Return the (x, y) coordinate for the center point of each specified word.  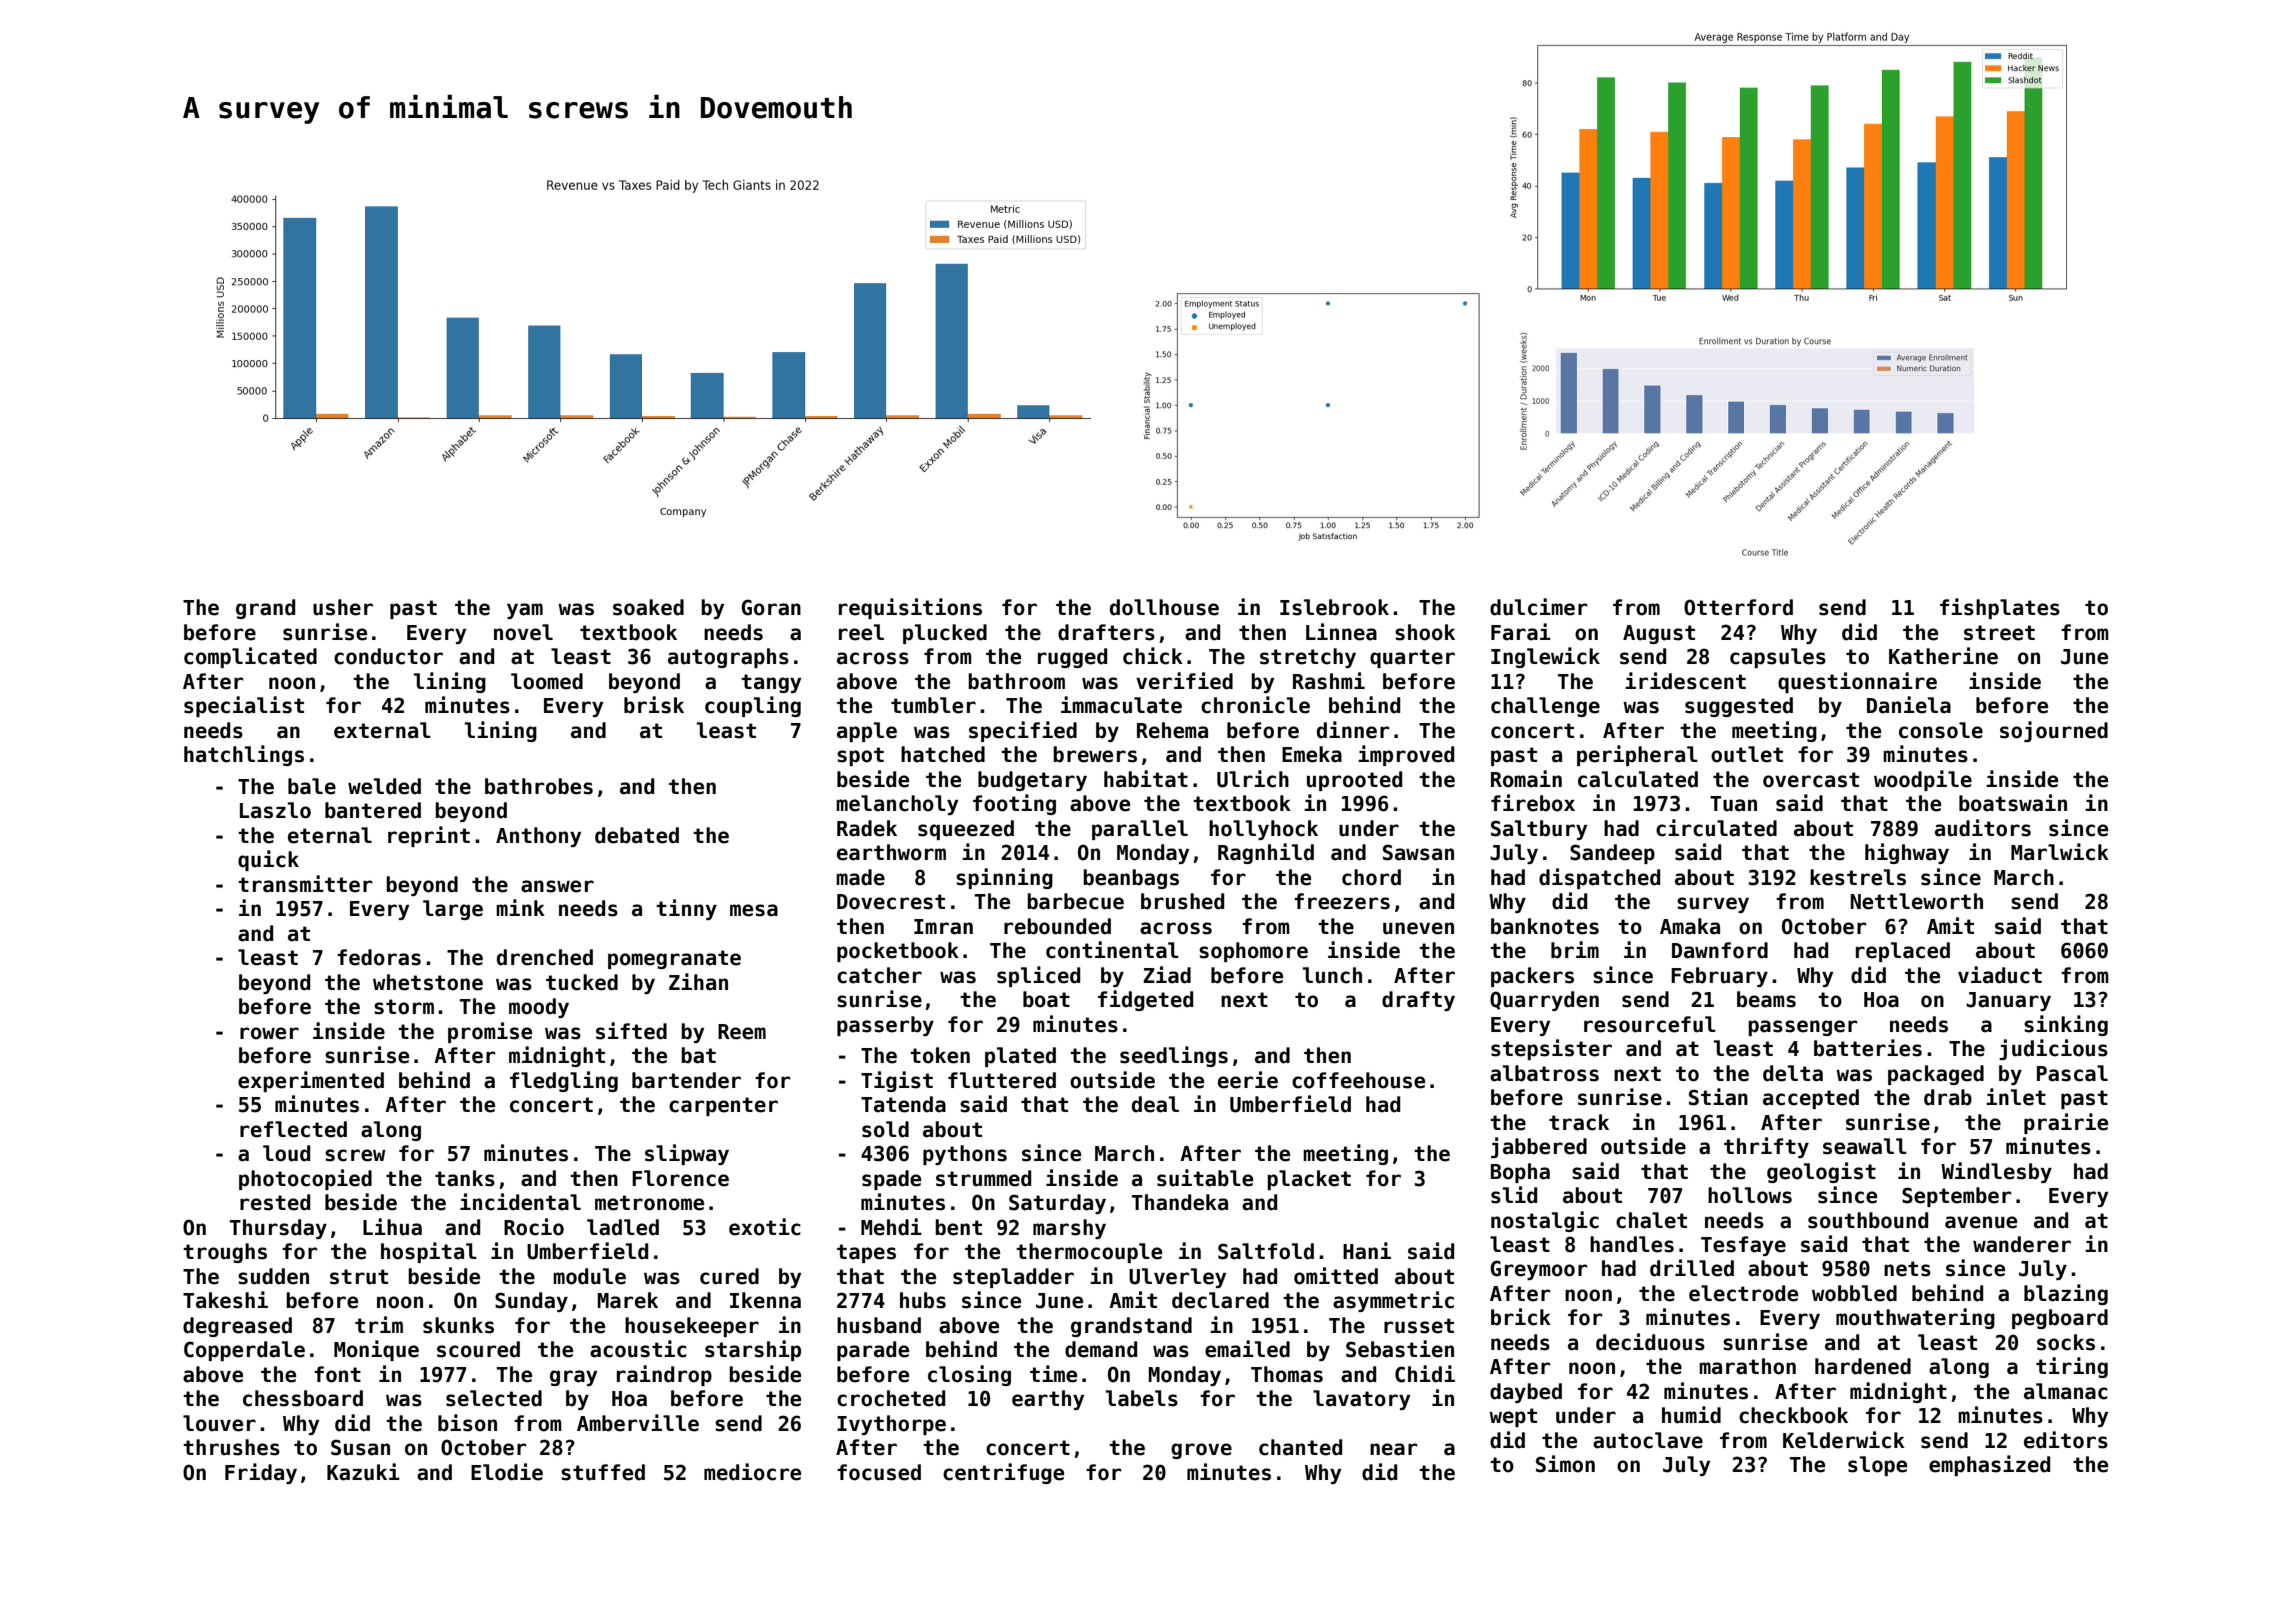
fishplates (2000, 608)
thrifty (1766, 1147)
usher (343, 607)
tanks (465, 1178)
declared (1220, 1300)
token (940, 1055)
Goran (771, 607)
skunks (458, 1325)
